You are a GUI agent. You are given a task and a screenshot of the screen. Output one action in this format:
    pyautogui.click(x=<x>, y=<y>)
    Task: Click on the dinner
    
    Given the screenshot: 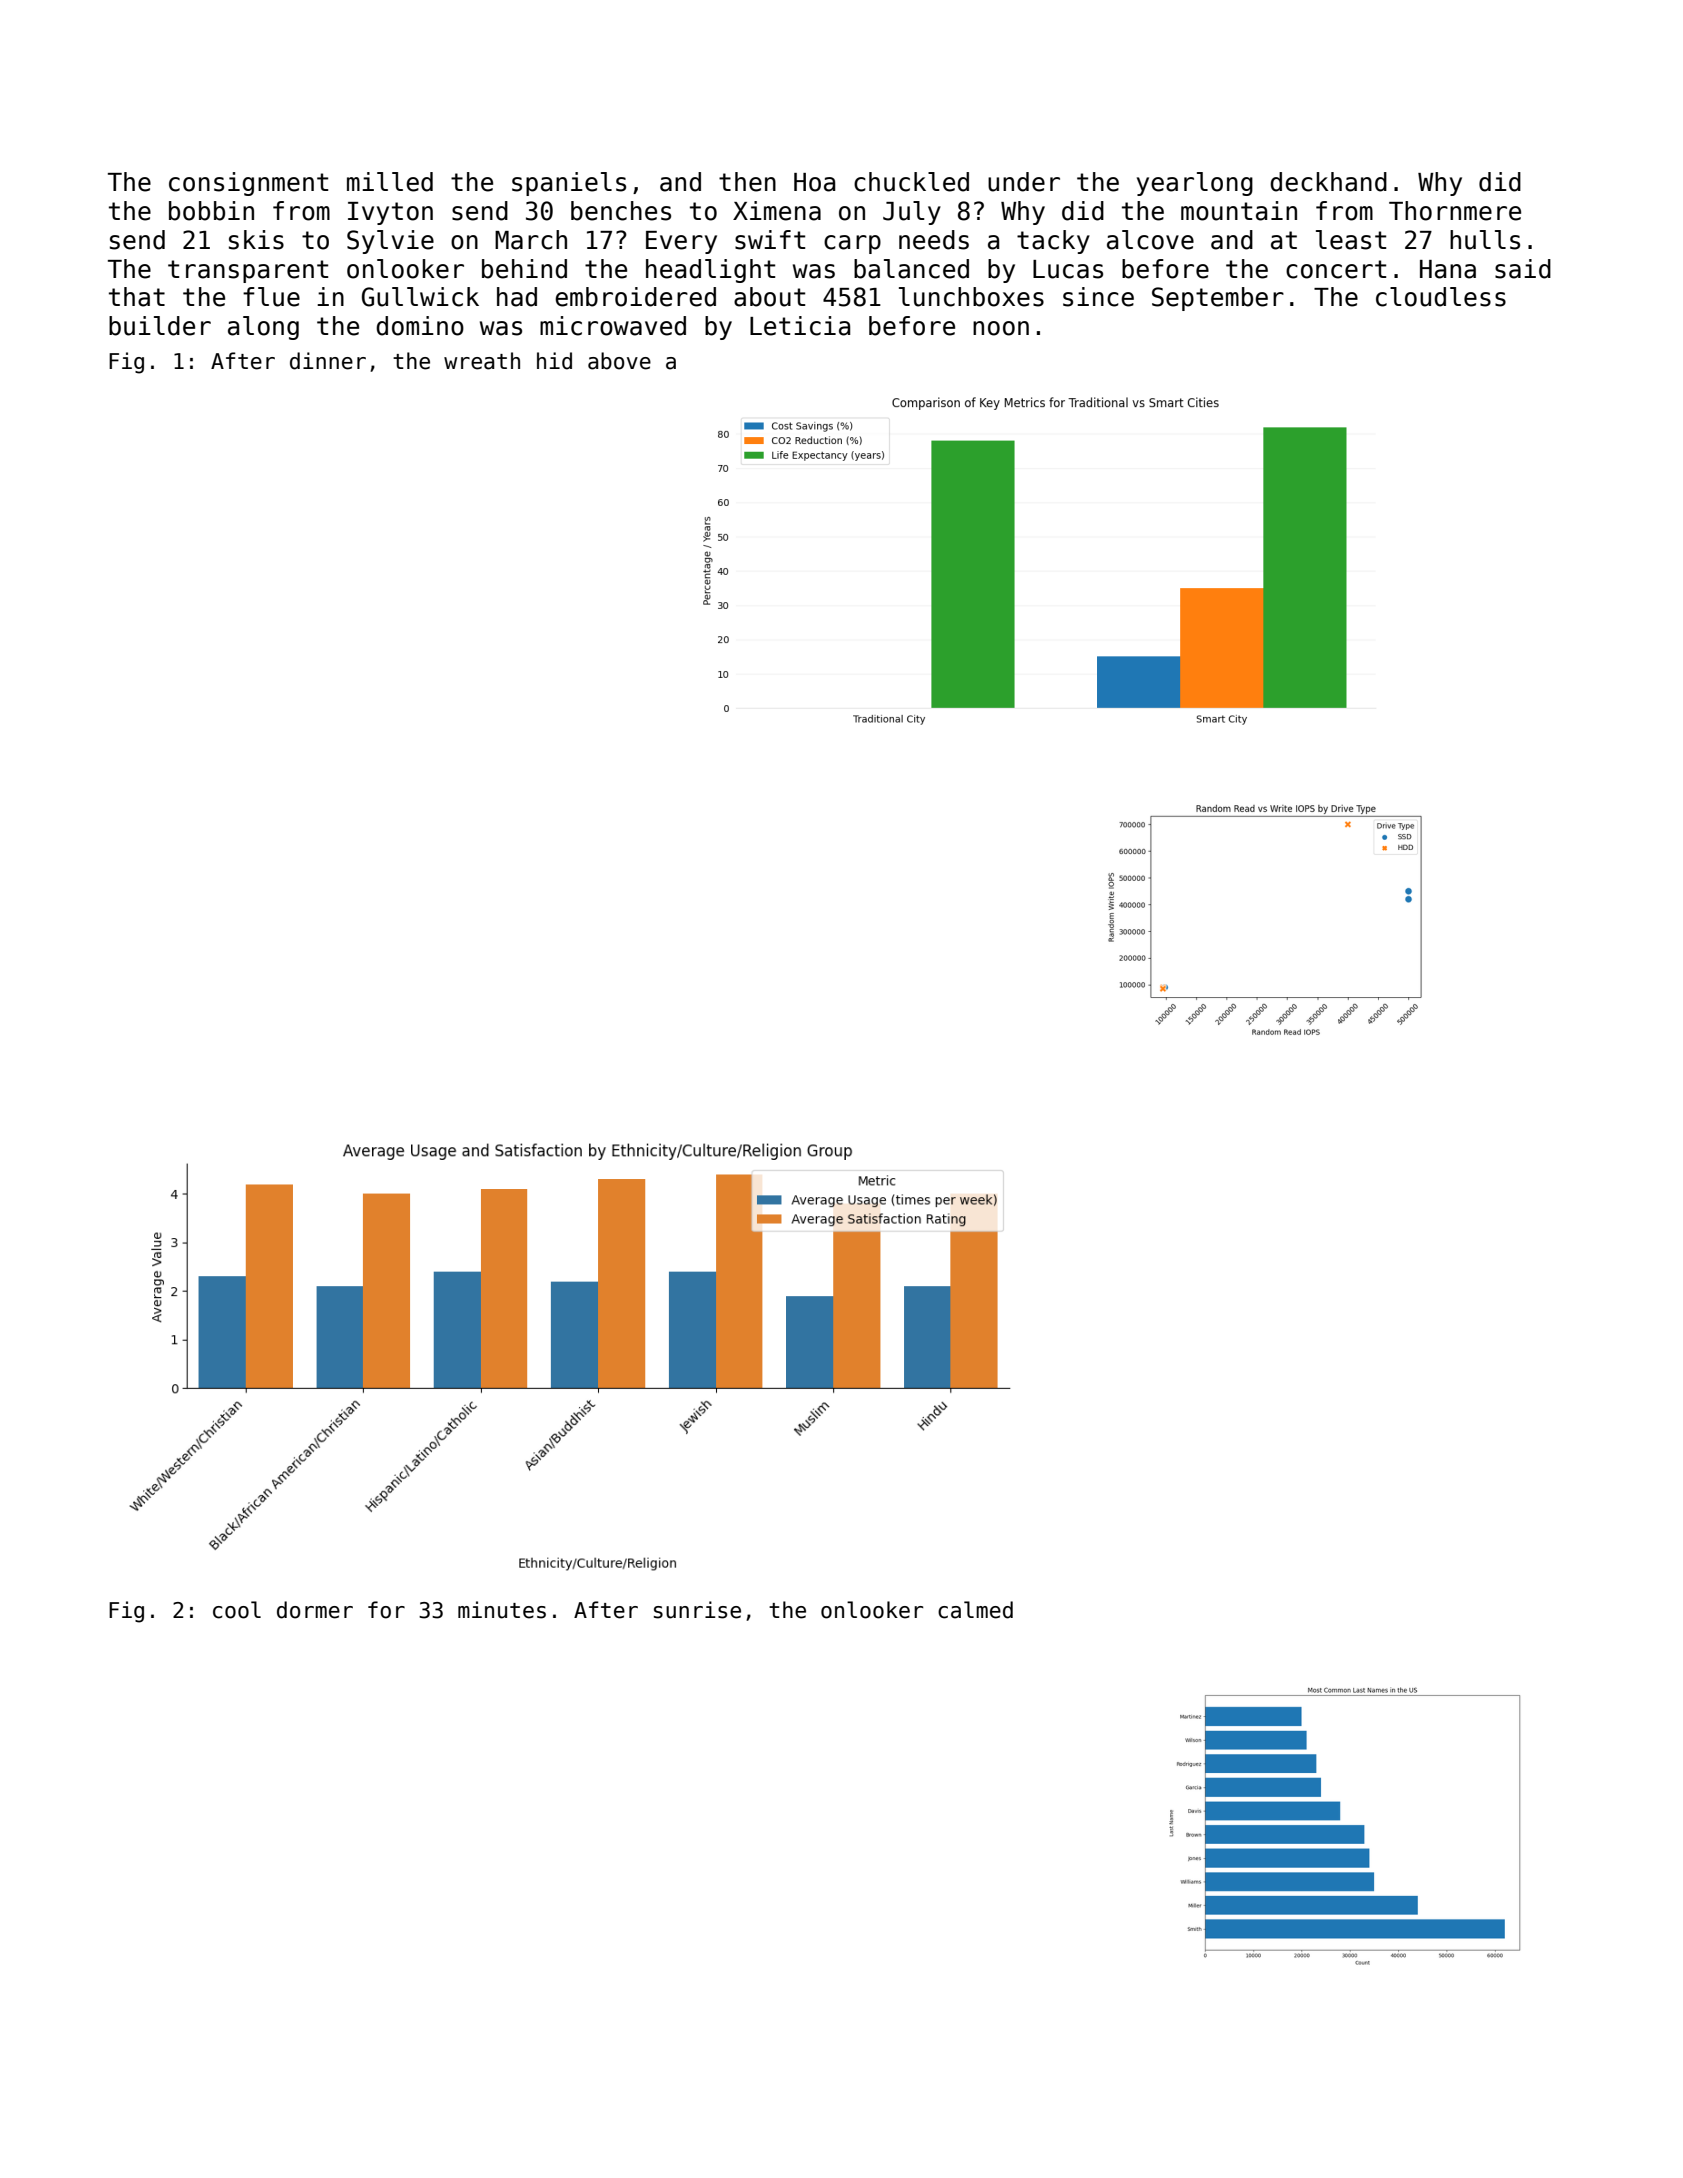 What is the action you would take?
    pyautogui.click(x=328, y=361)
